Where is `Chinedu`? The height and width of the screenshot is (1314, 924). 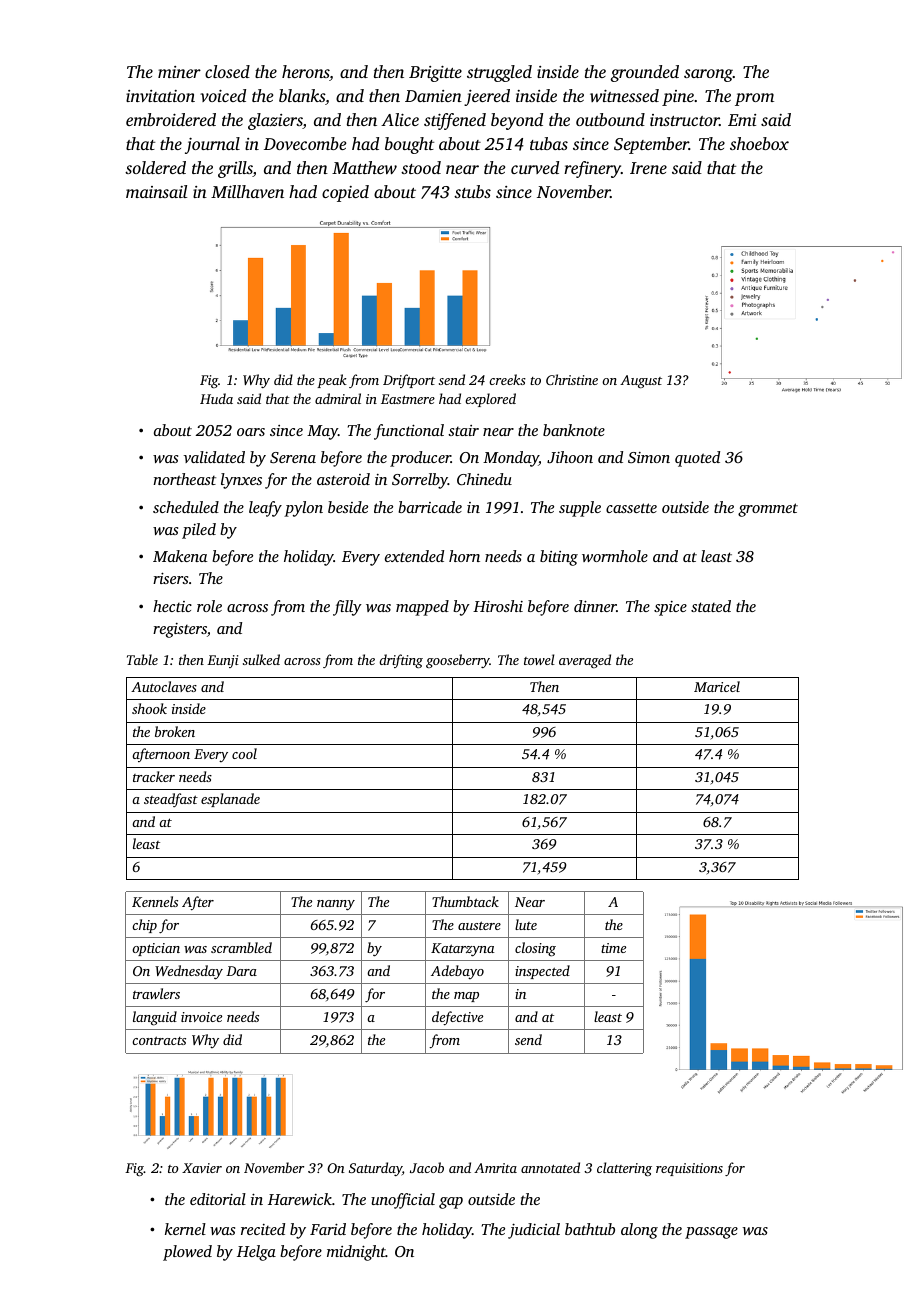
Chinedu is located at coordinates (484, 479).
